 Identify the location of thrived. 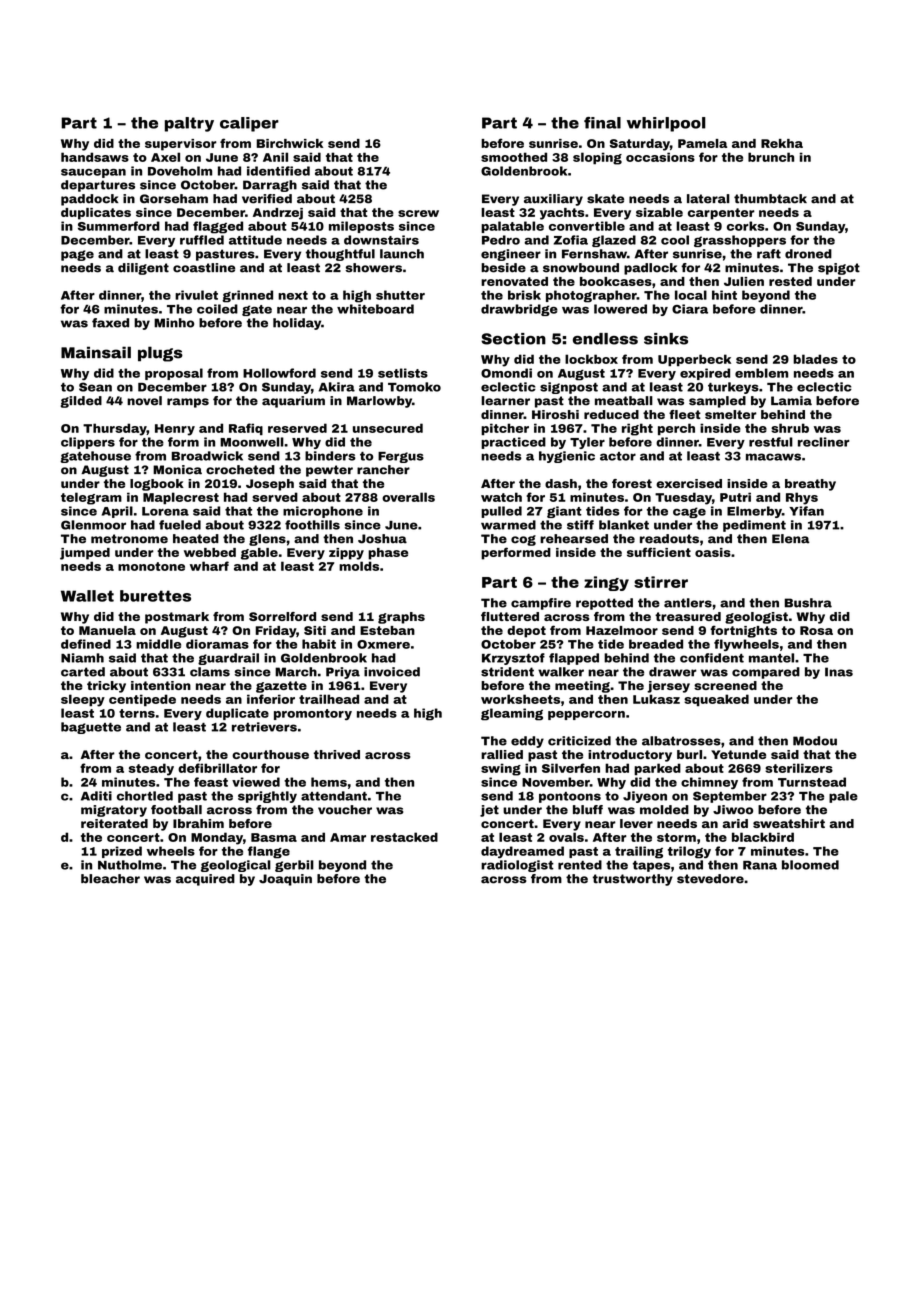
(337, 754).
